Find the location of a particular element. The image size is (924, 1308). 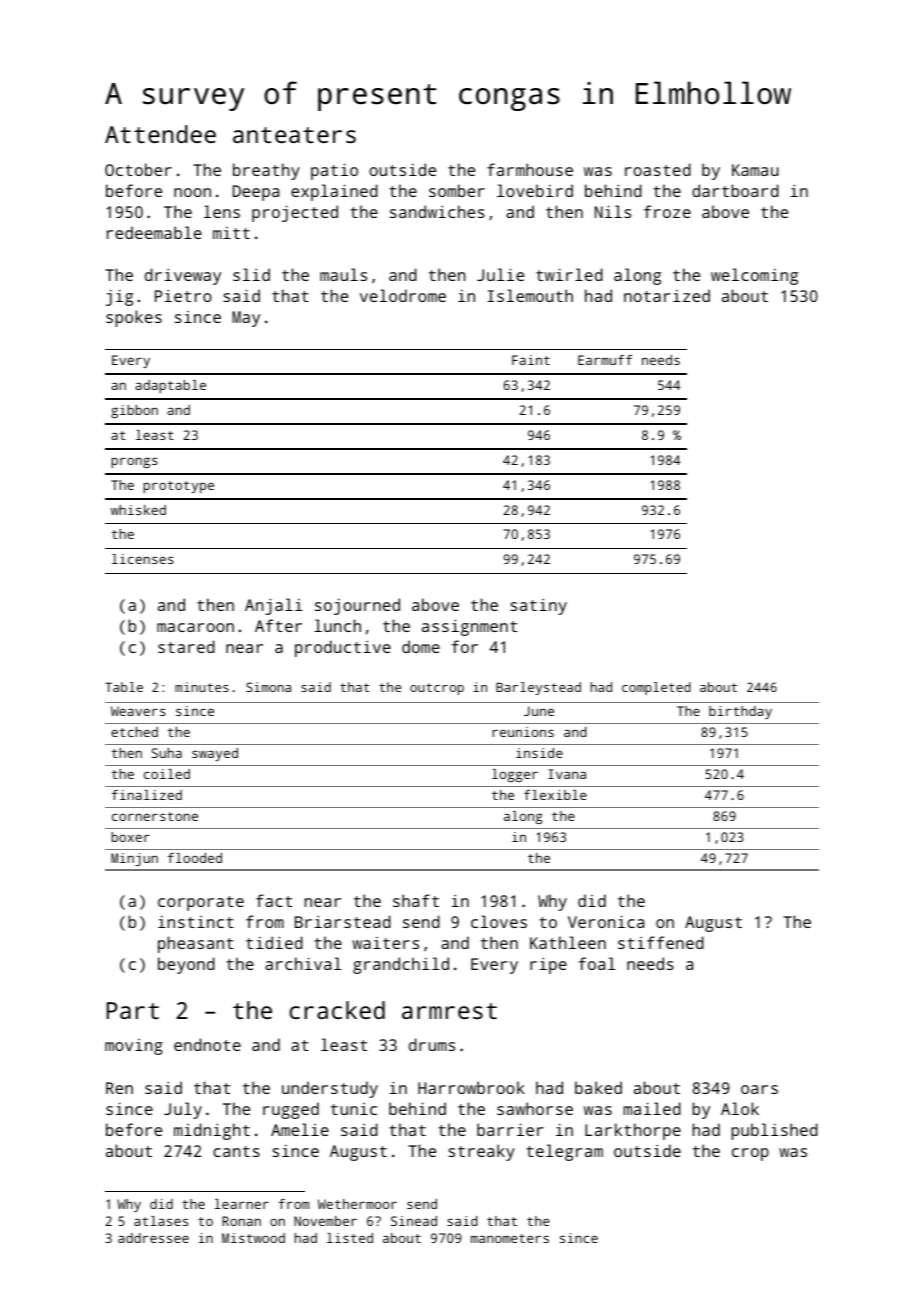

patio is located at coordinates (334, 171).
